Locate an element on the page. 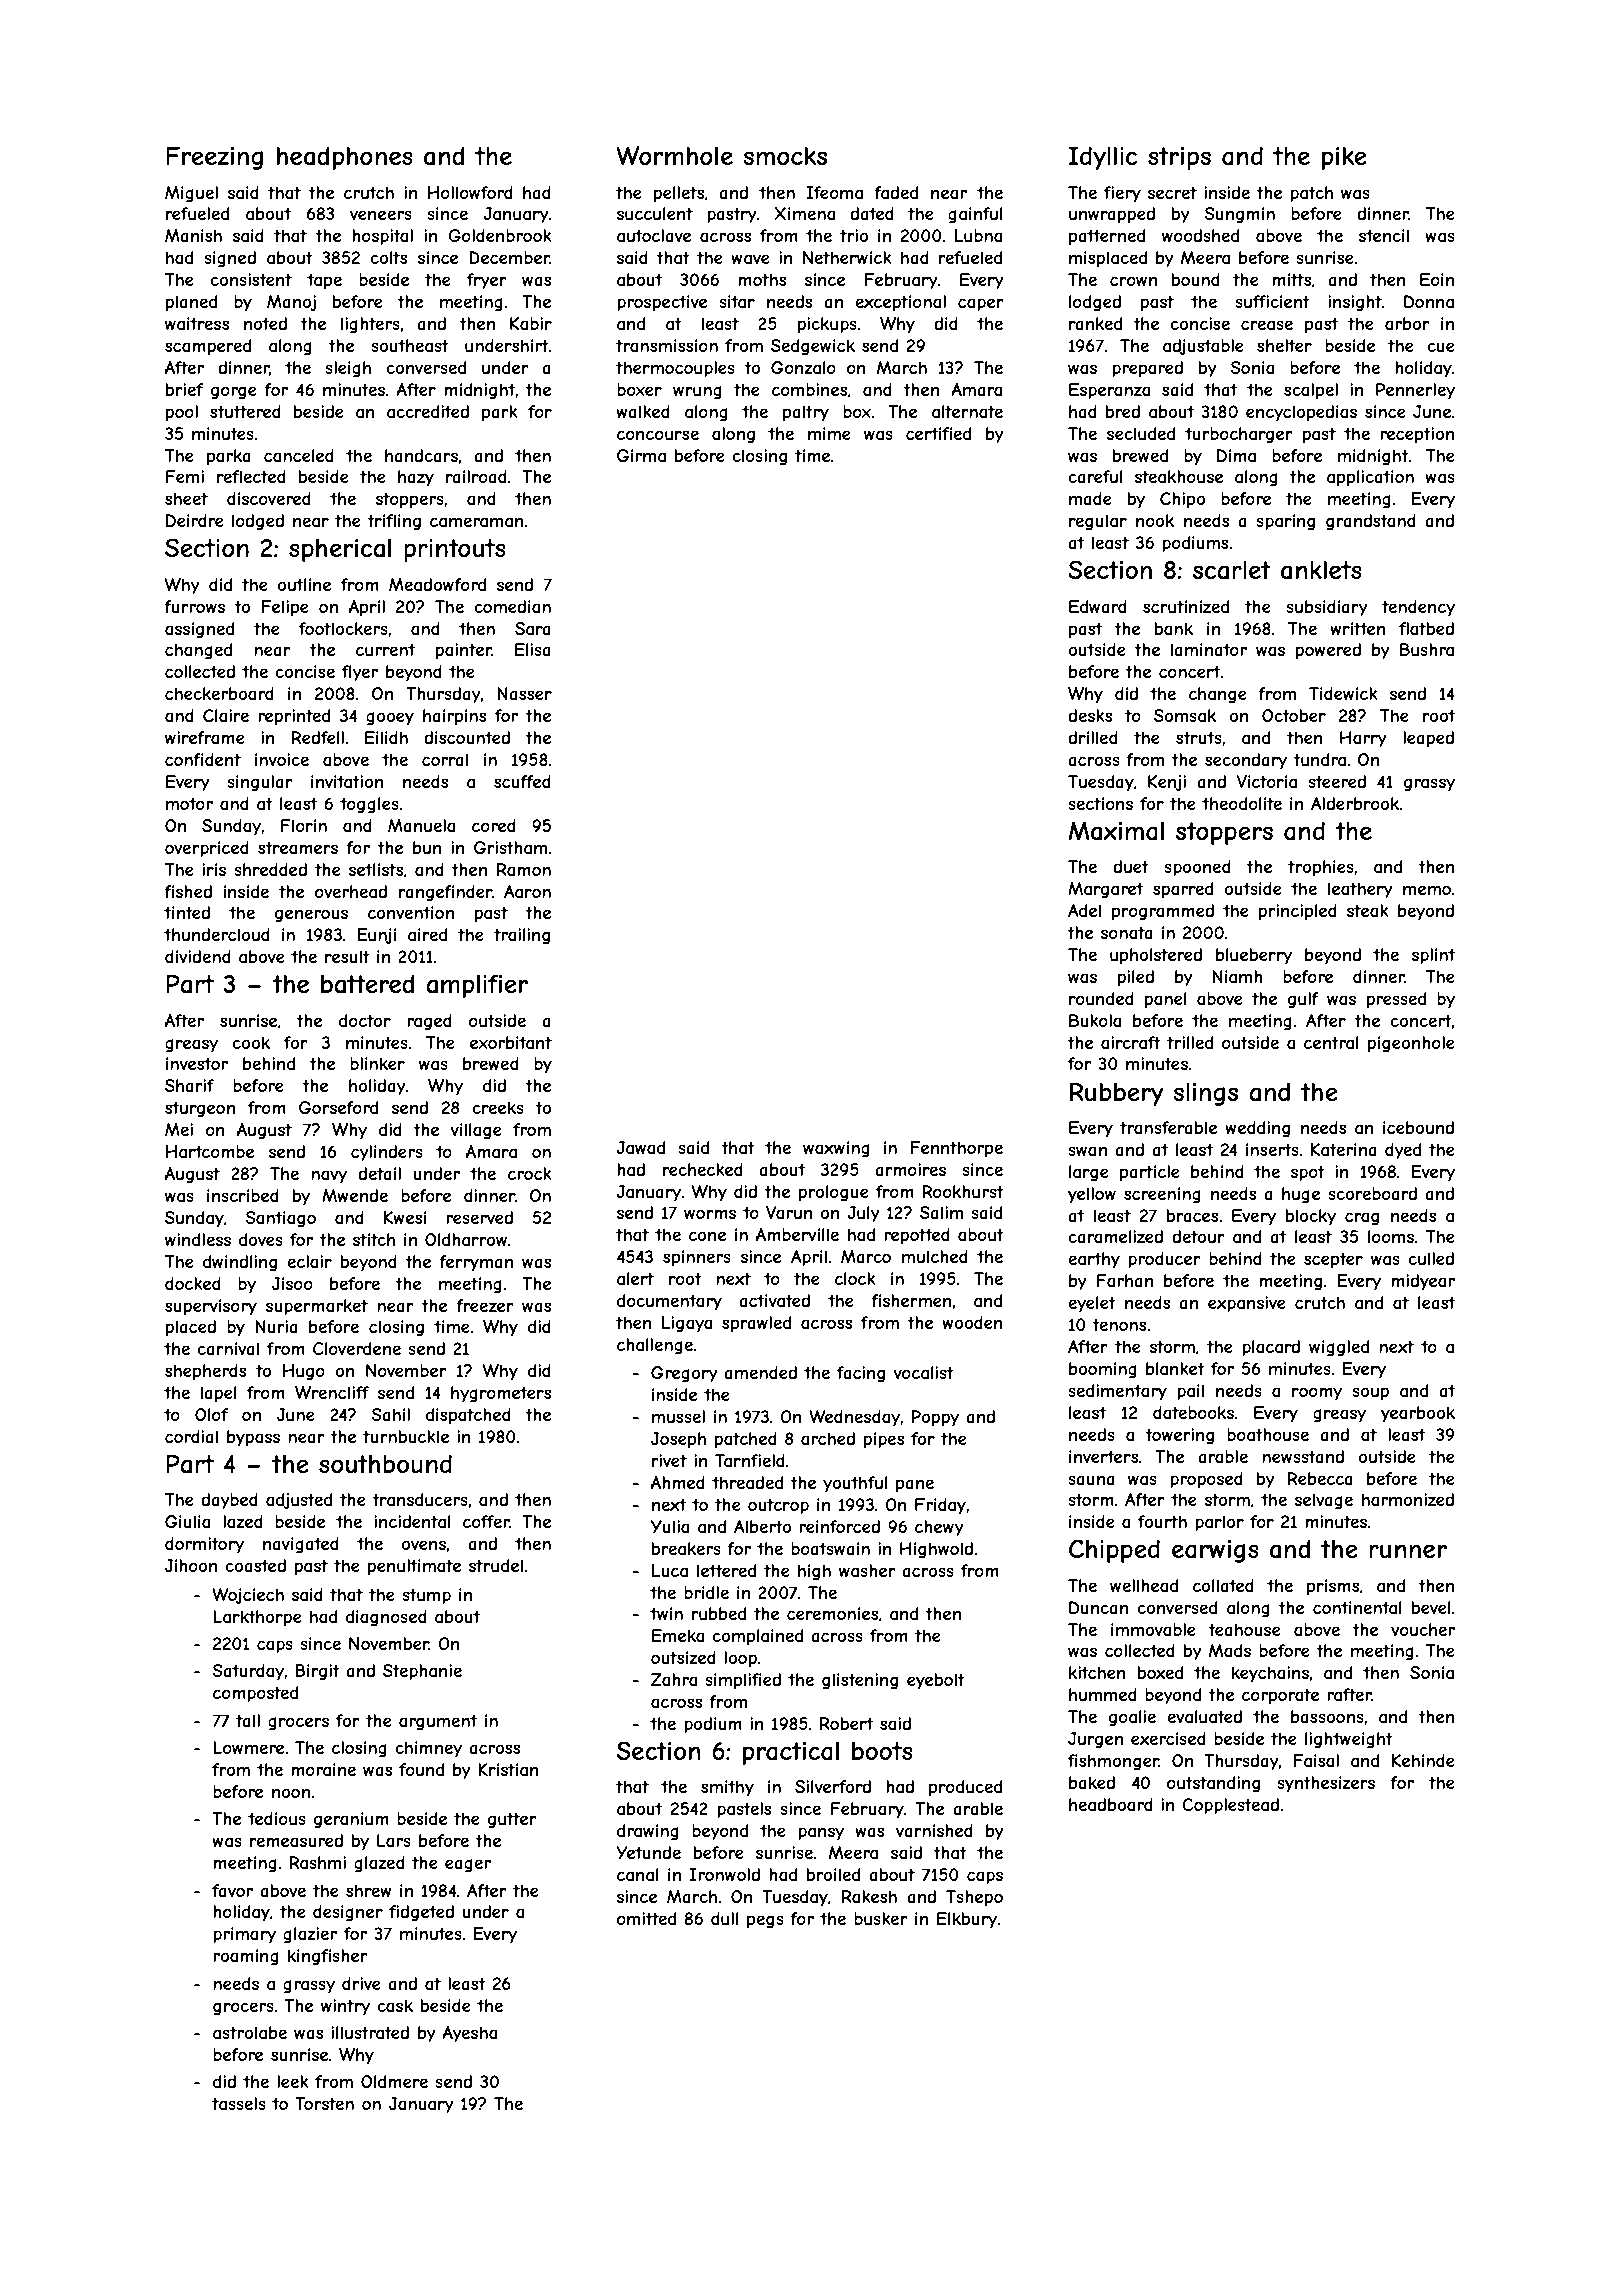 The width and height of the image is (1620, 2292). grandstand is located at coordinates (1371, 522).
